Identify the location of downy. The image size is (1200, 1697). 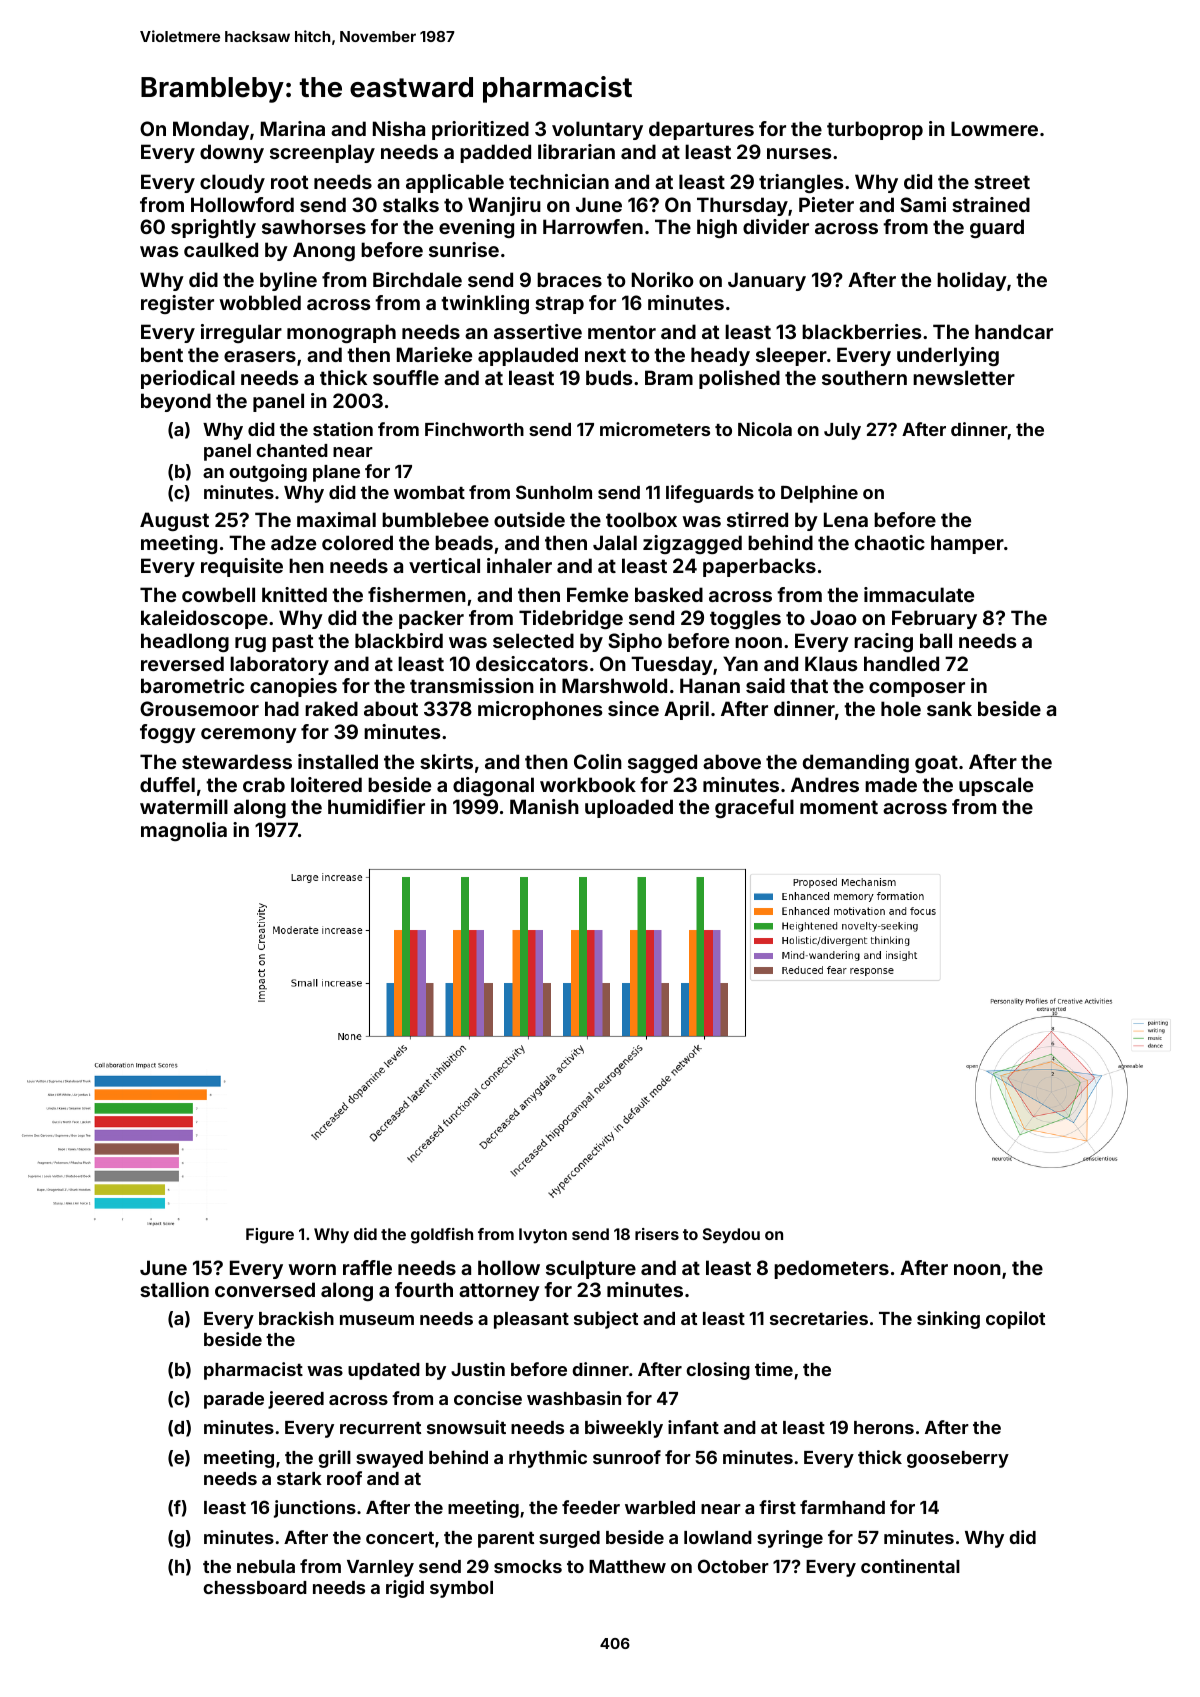
(232, 153).
